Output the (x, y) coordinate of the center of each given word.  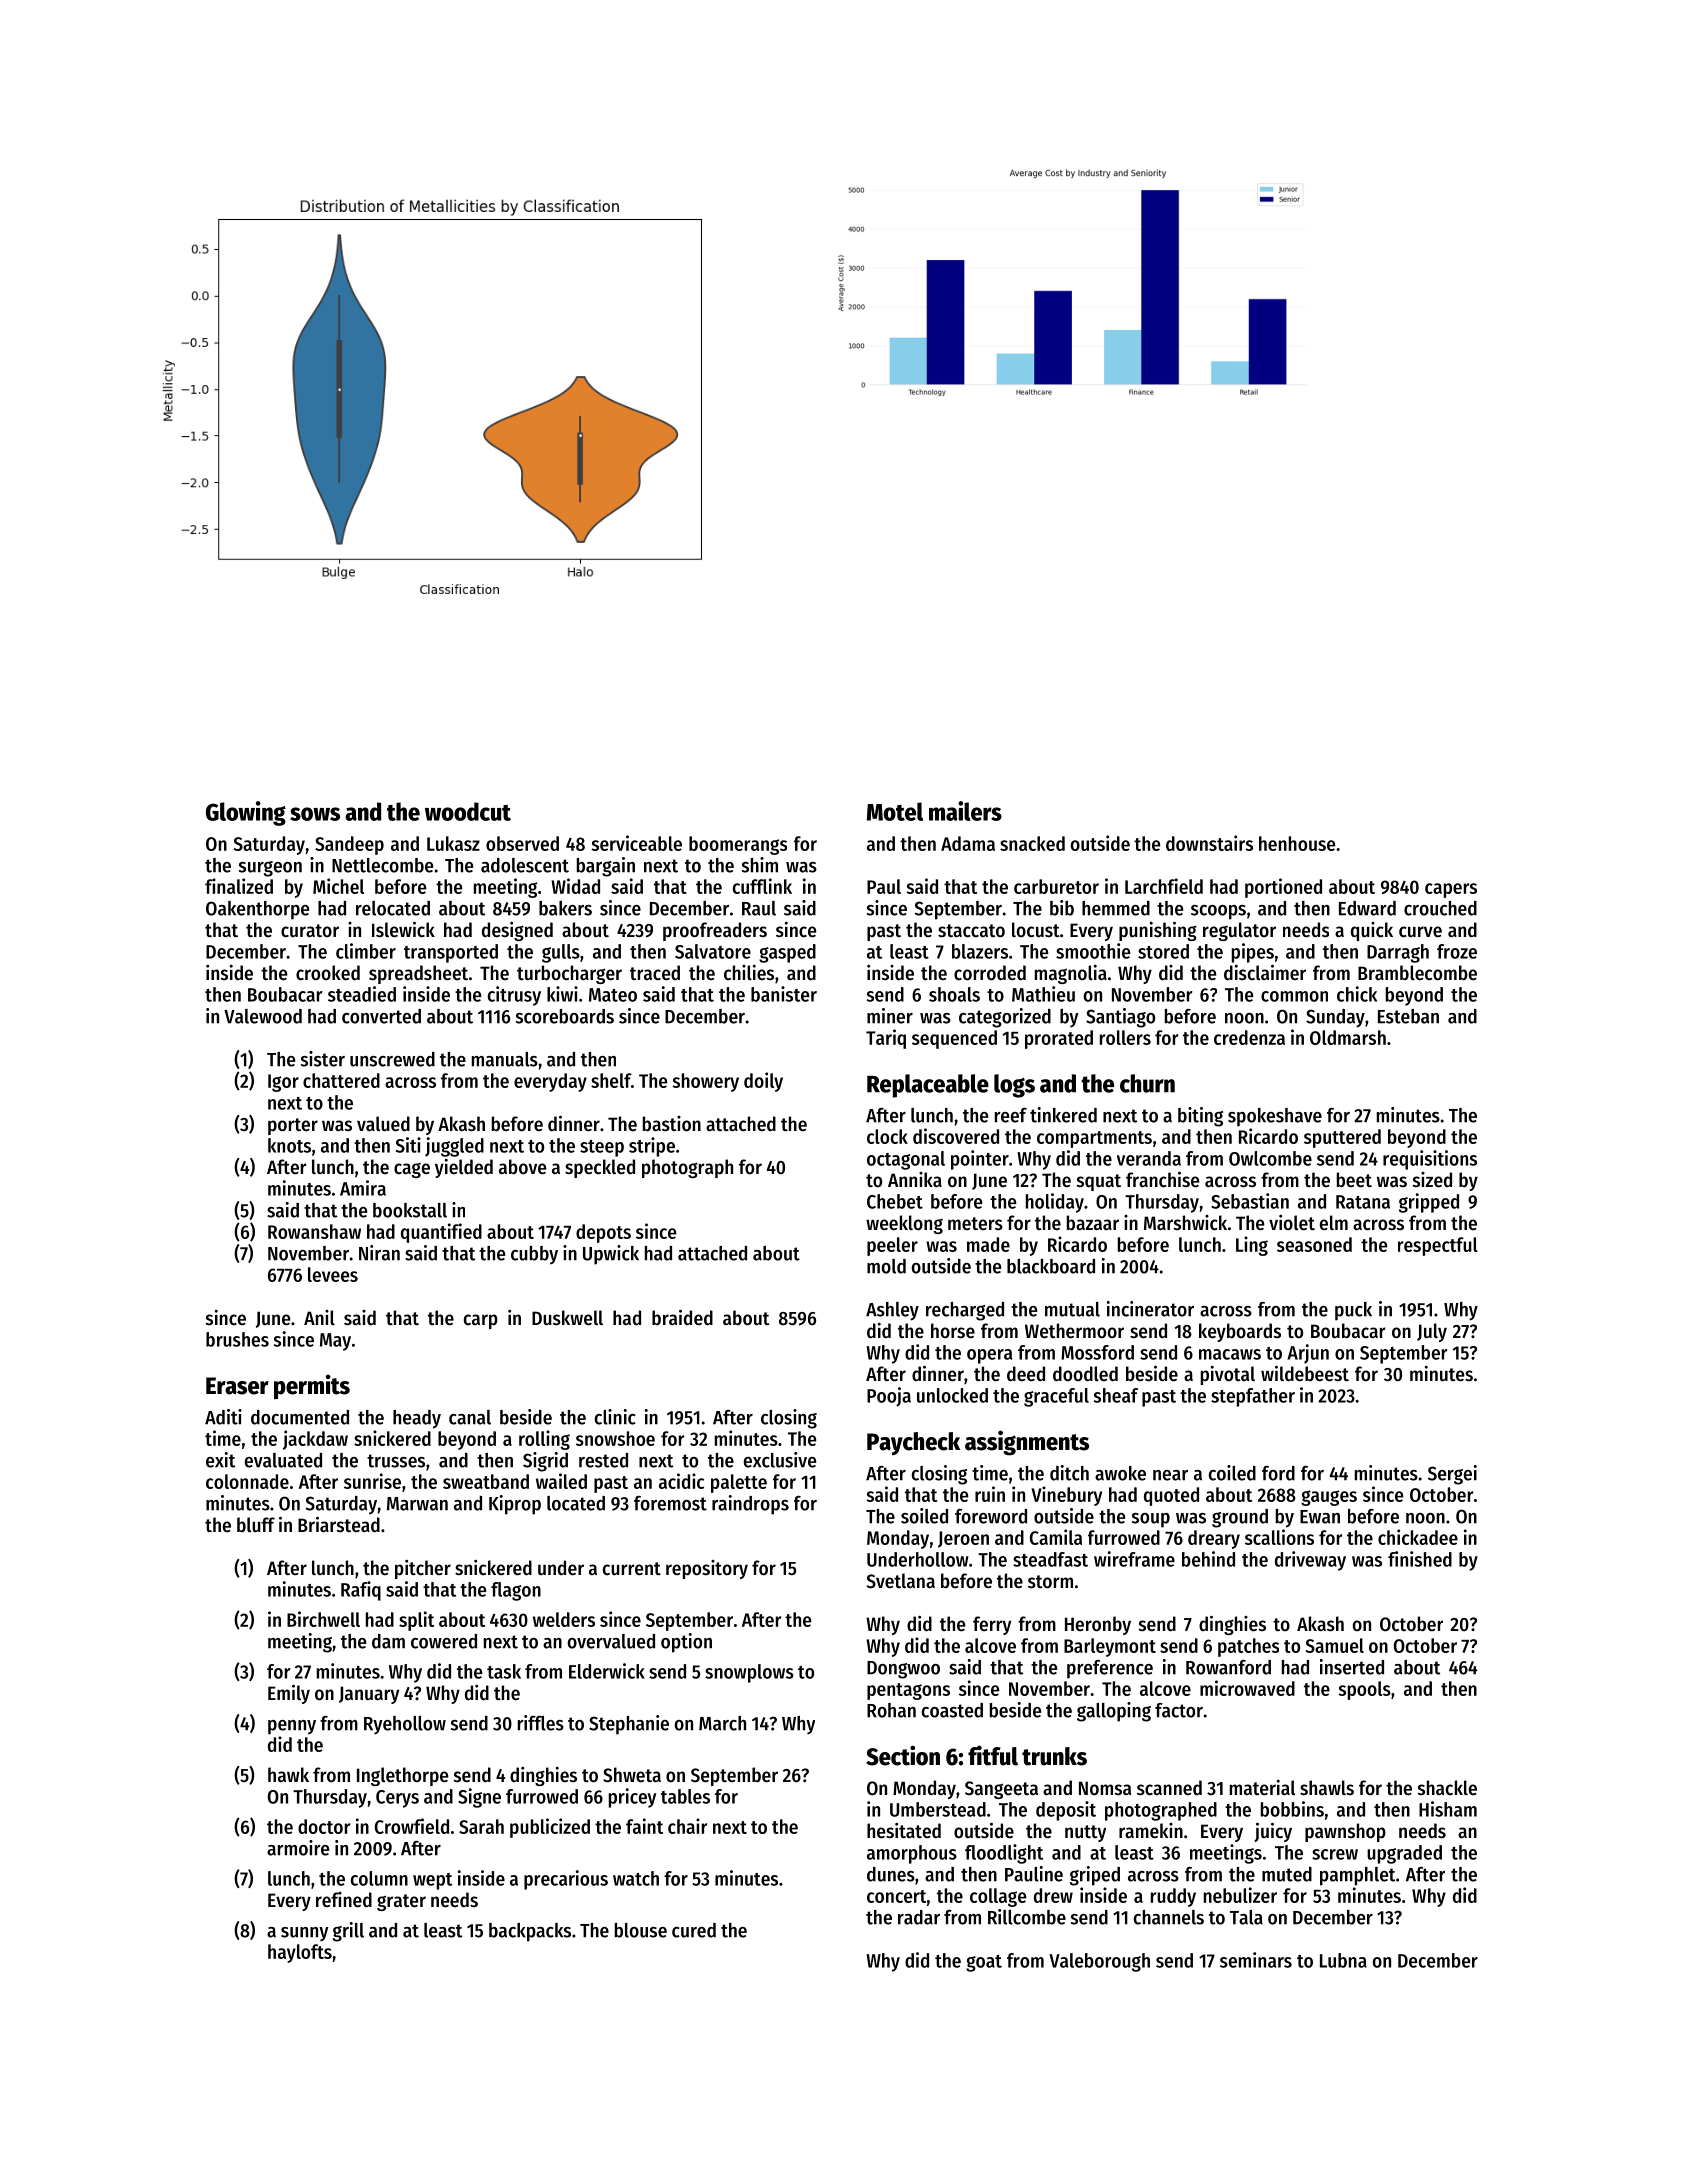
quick (1372, 931)
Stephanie (629, 1725)
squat (1099, 1182)
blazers (980, 951)
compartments (1094, 1139)
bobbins (1292, 1809)
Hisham (1448, 1809)
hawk (288, 1774)
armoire (298, 1848)
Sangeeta (1001, 1790)
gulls (561, 953)
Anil (319, 1317)
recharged (965, 1311)
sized (1432, 1180)
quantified (441, 1233)
